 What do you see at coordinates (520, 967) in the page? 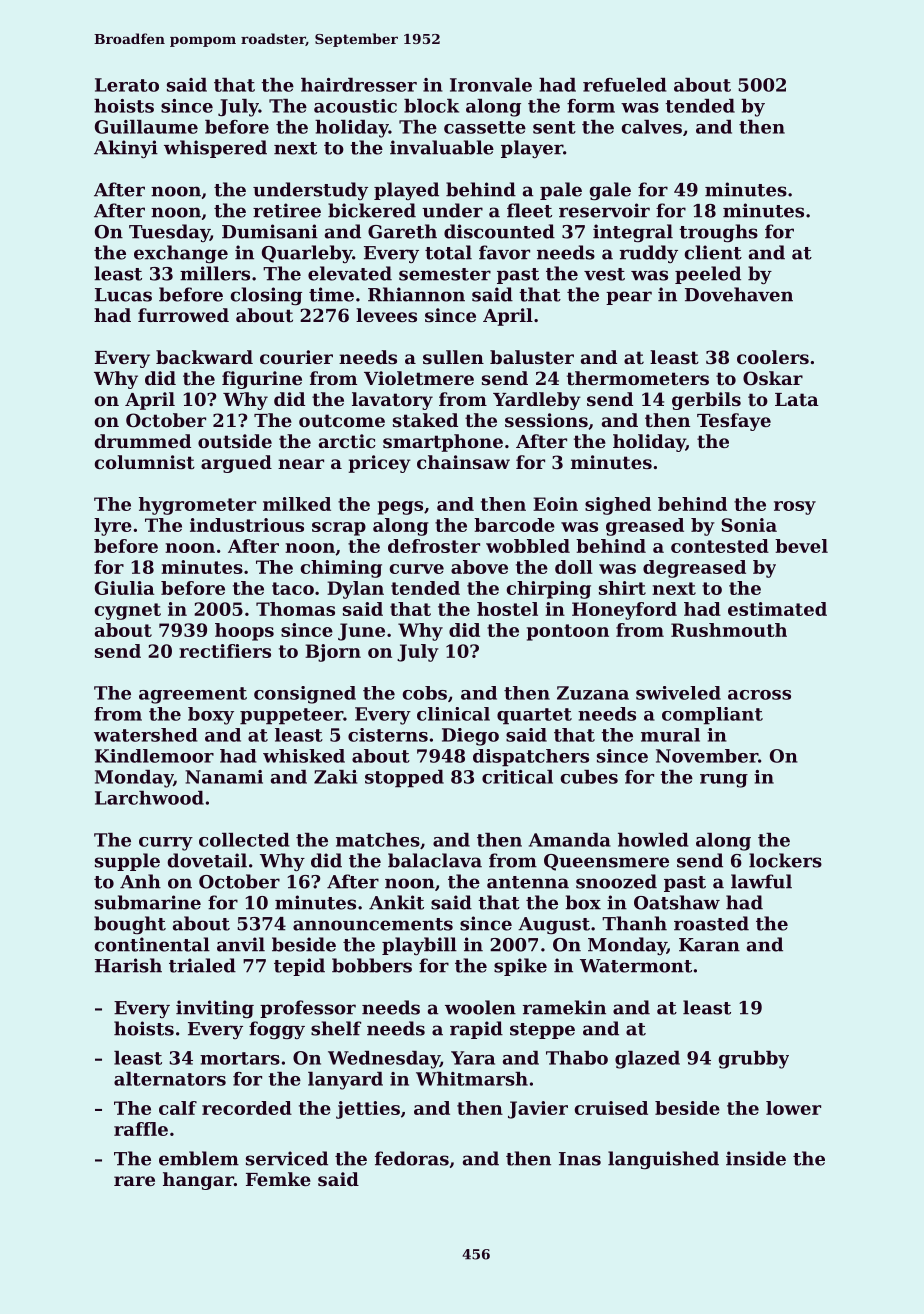
I see `spike` at bounding box center [520, 967].
